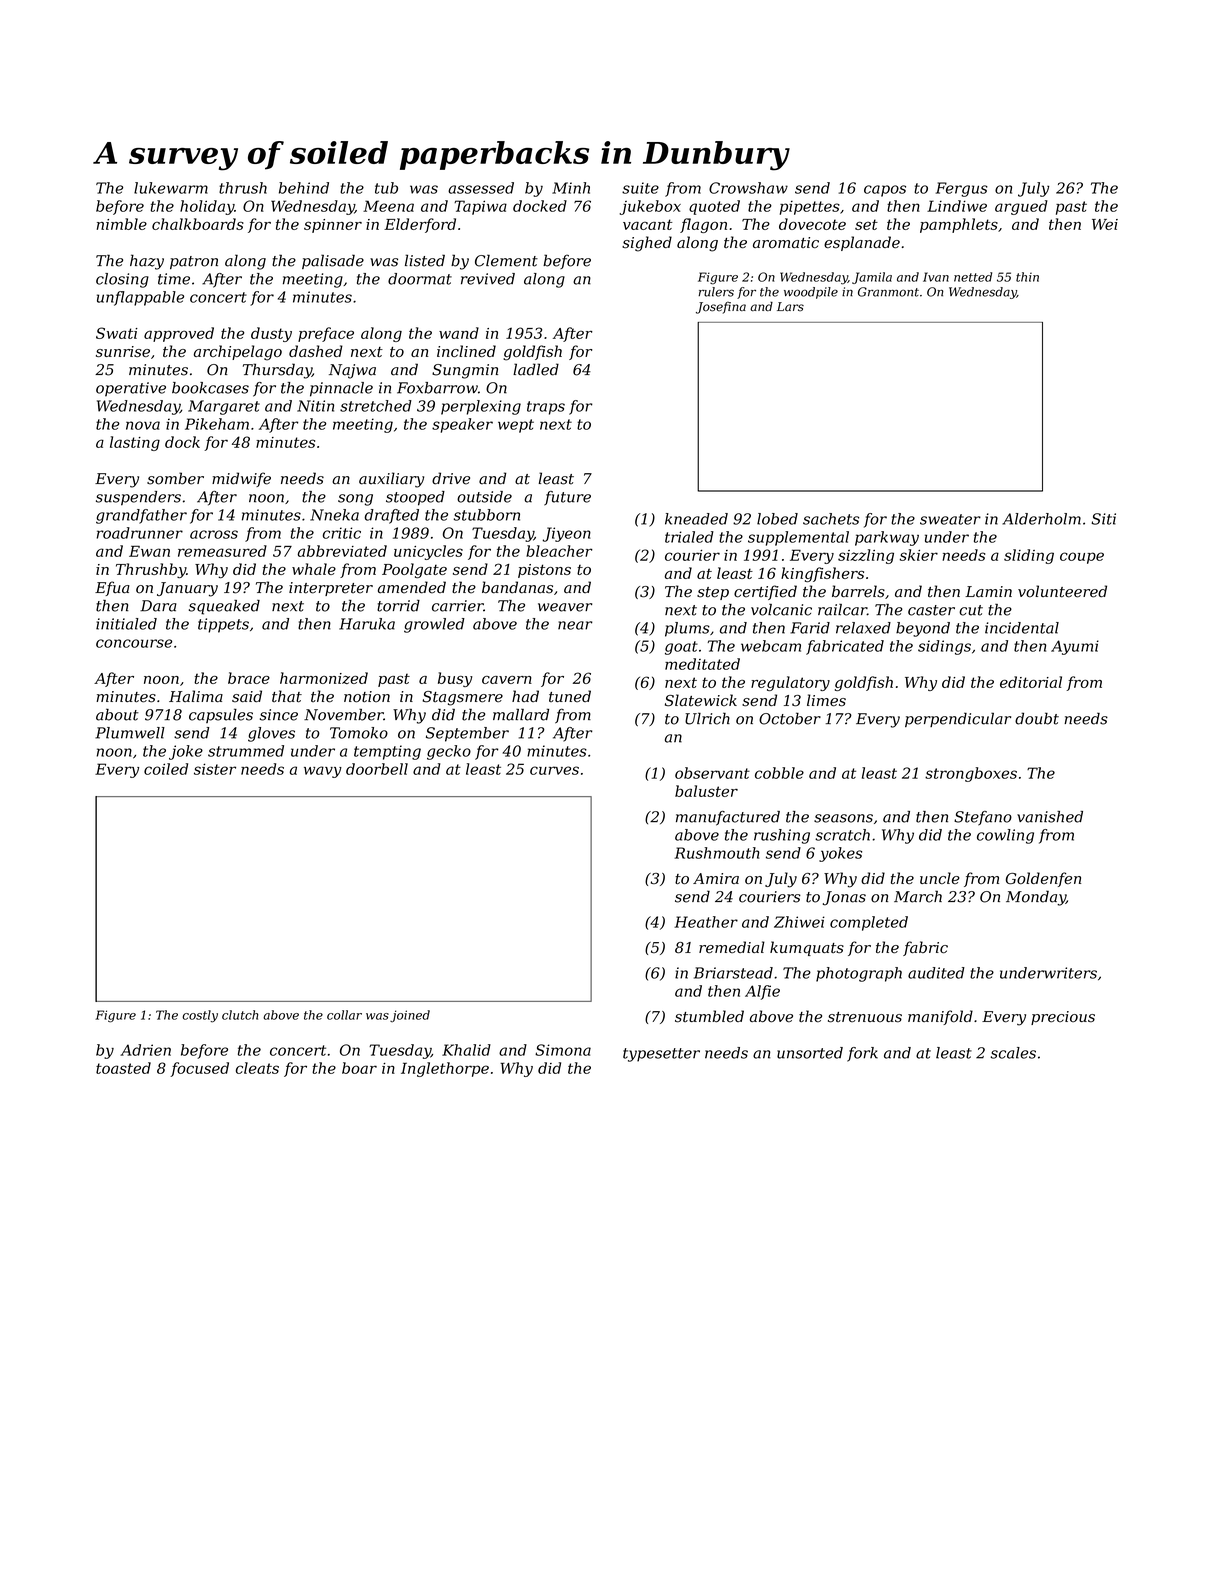 Image resolution: width=1214 pixels, height=1572 pixels. I want to click on Inglethorpe, so click(445, 1069).
